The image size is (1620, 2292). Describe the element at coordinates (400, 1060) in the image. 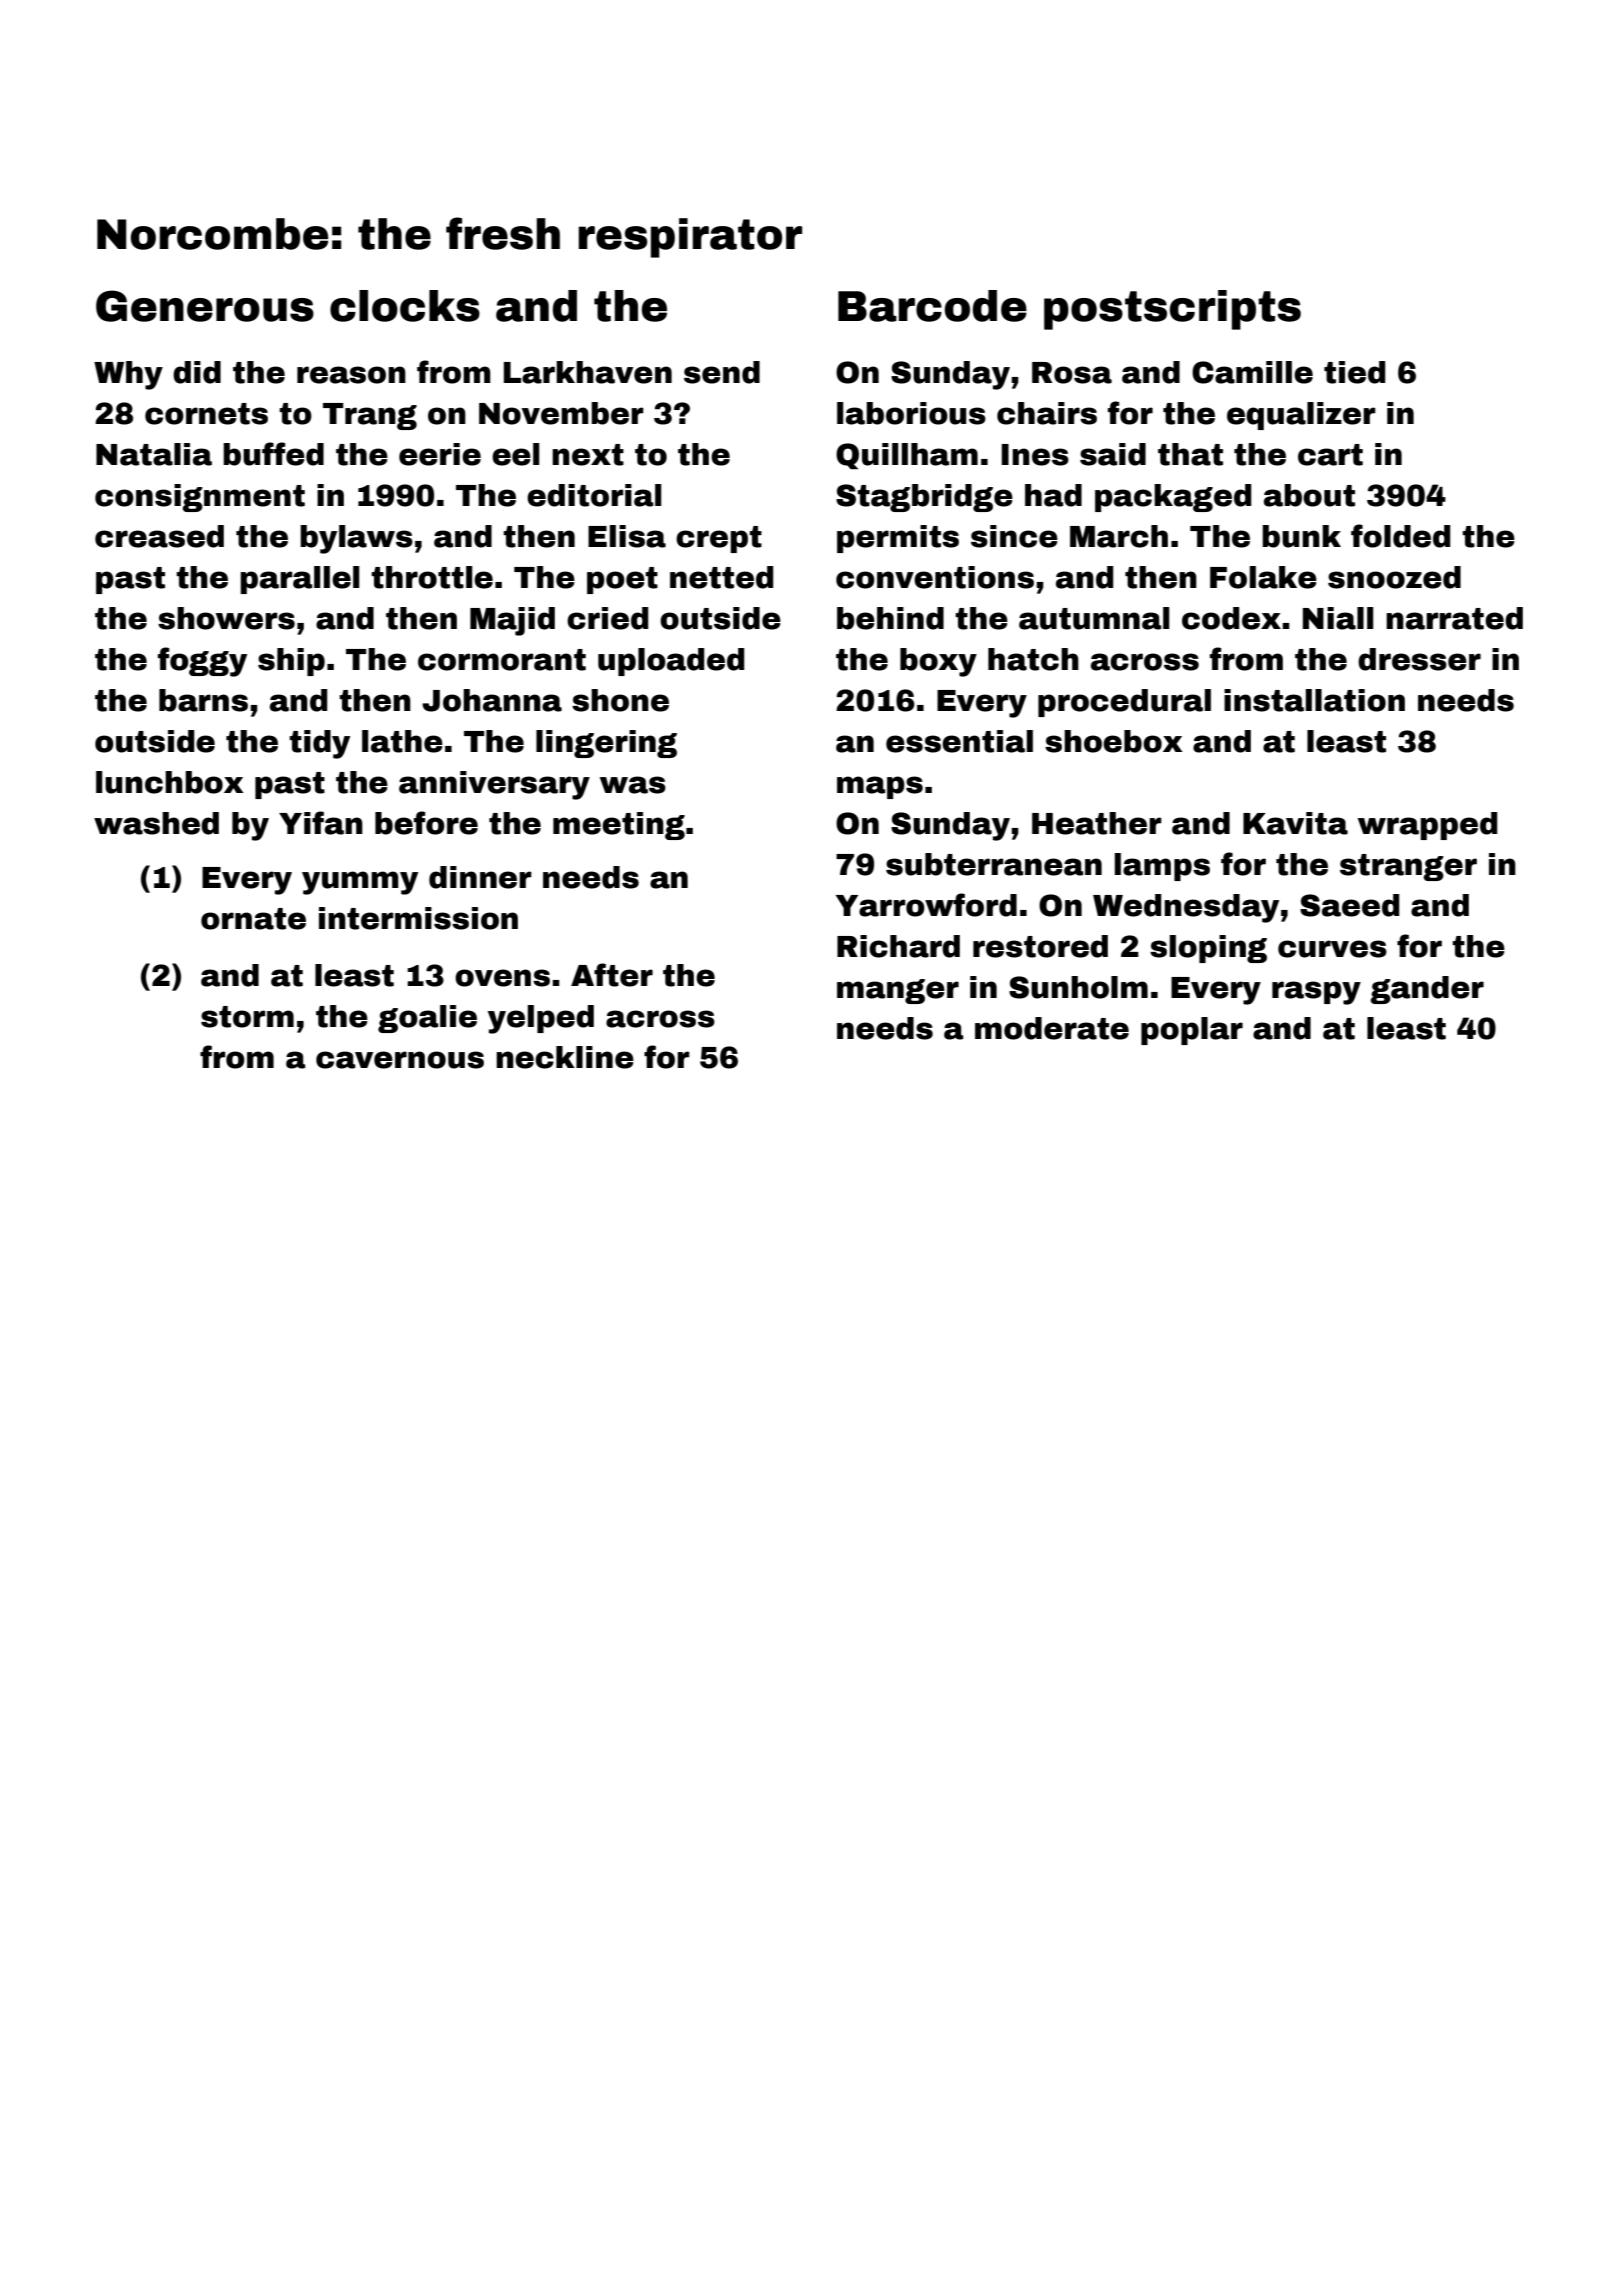

I see `cavernous` at that location.
